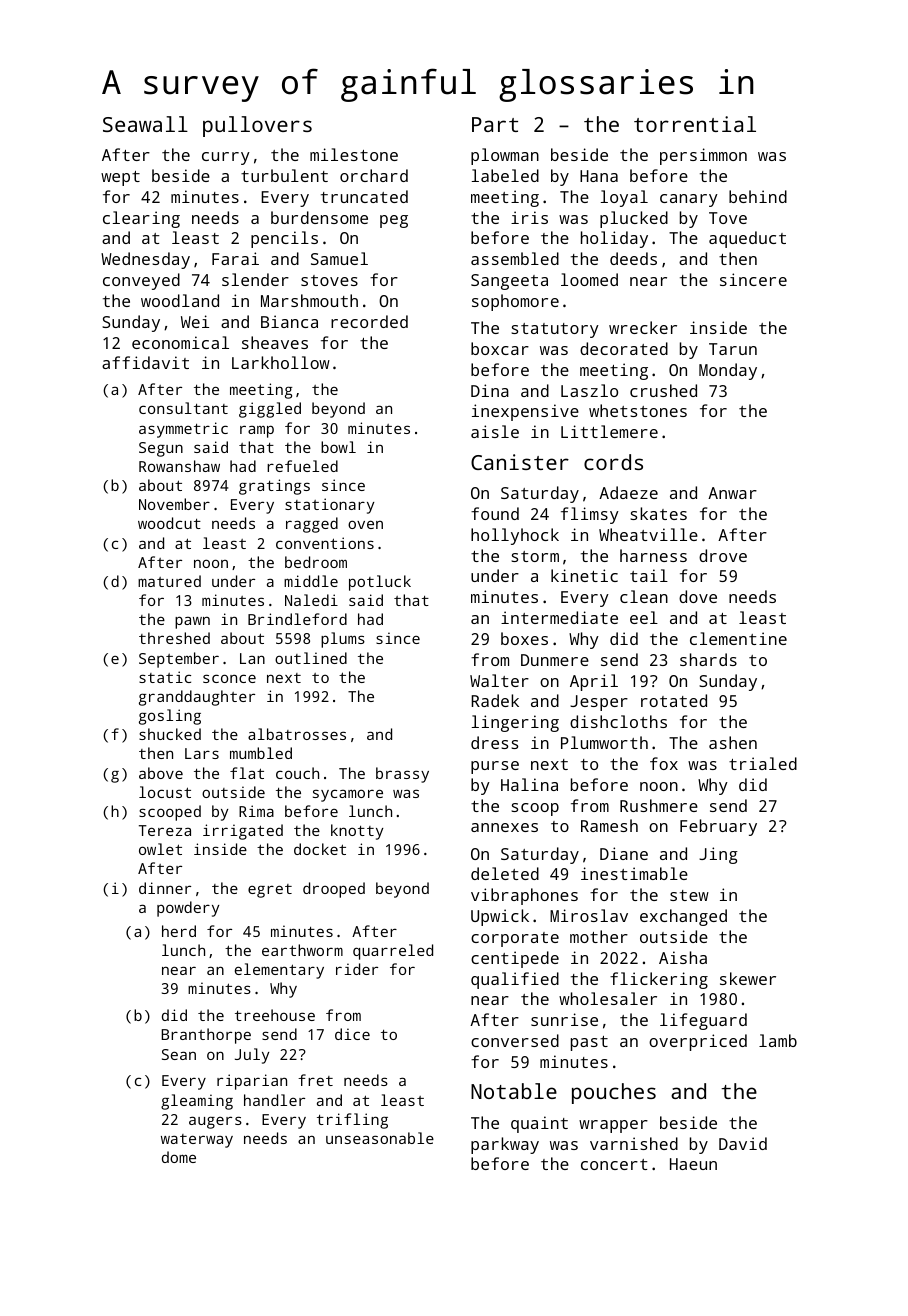 This page has width=908, height=1316. What do you see at coordinates (738, 638) in the page?
I see `clementine` at bounding box center [738, 638].
